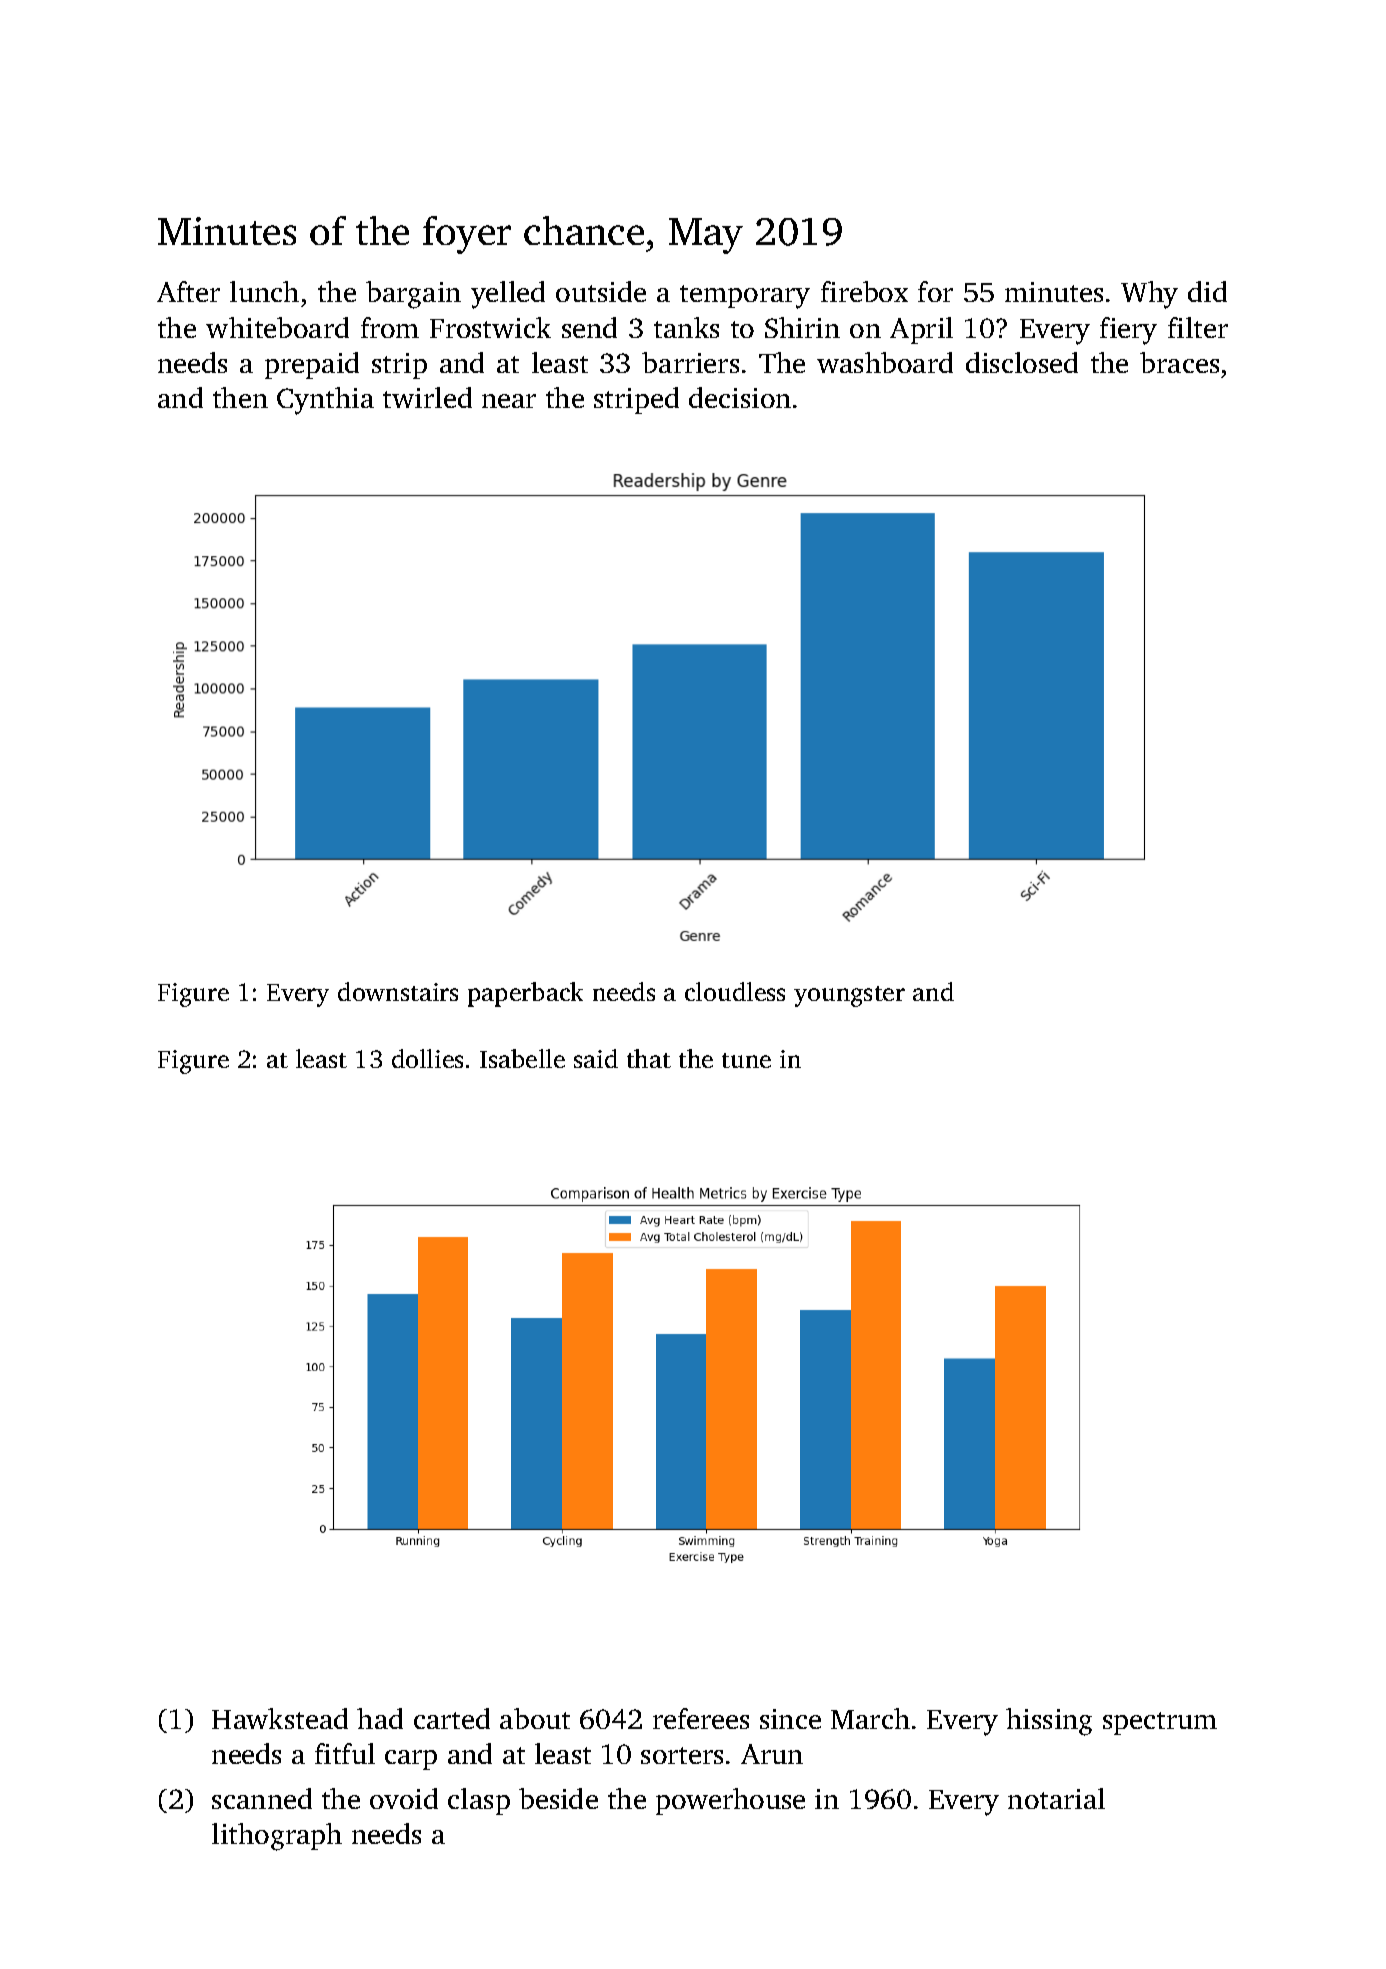  I want to click on since, so click(790, 1719).
